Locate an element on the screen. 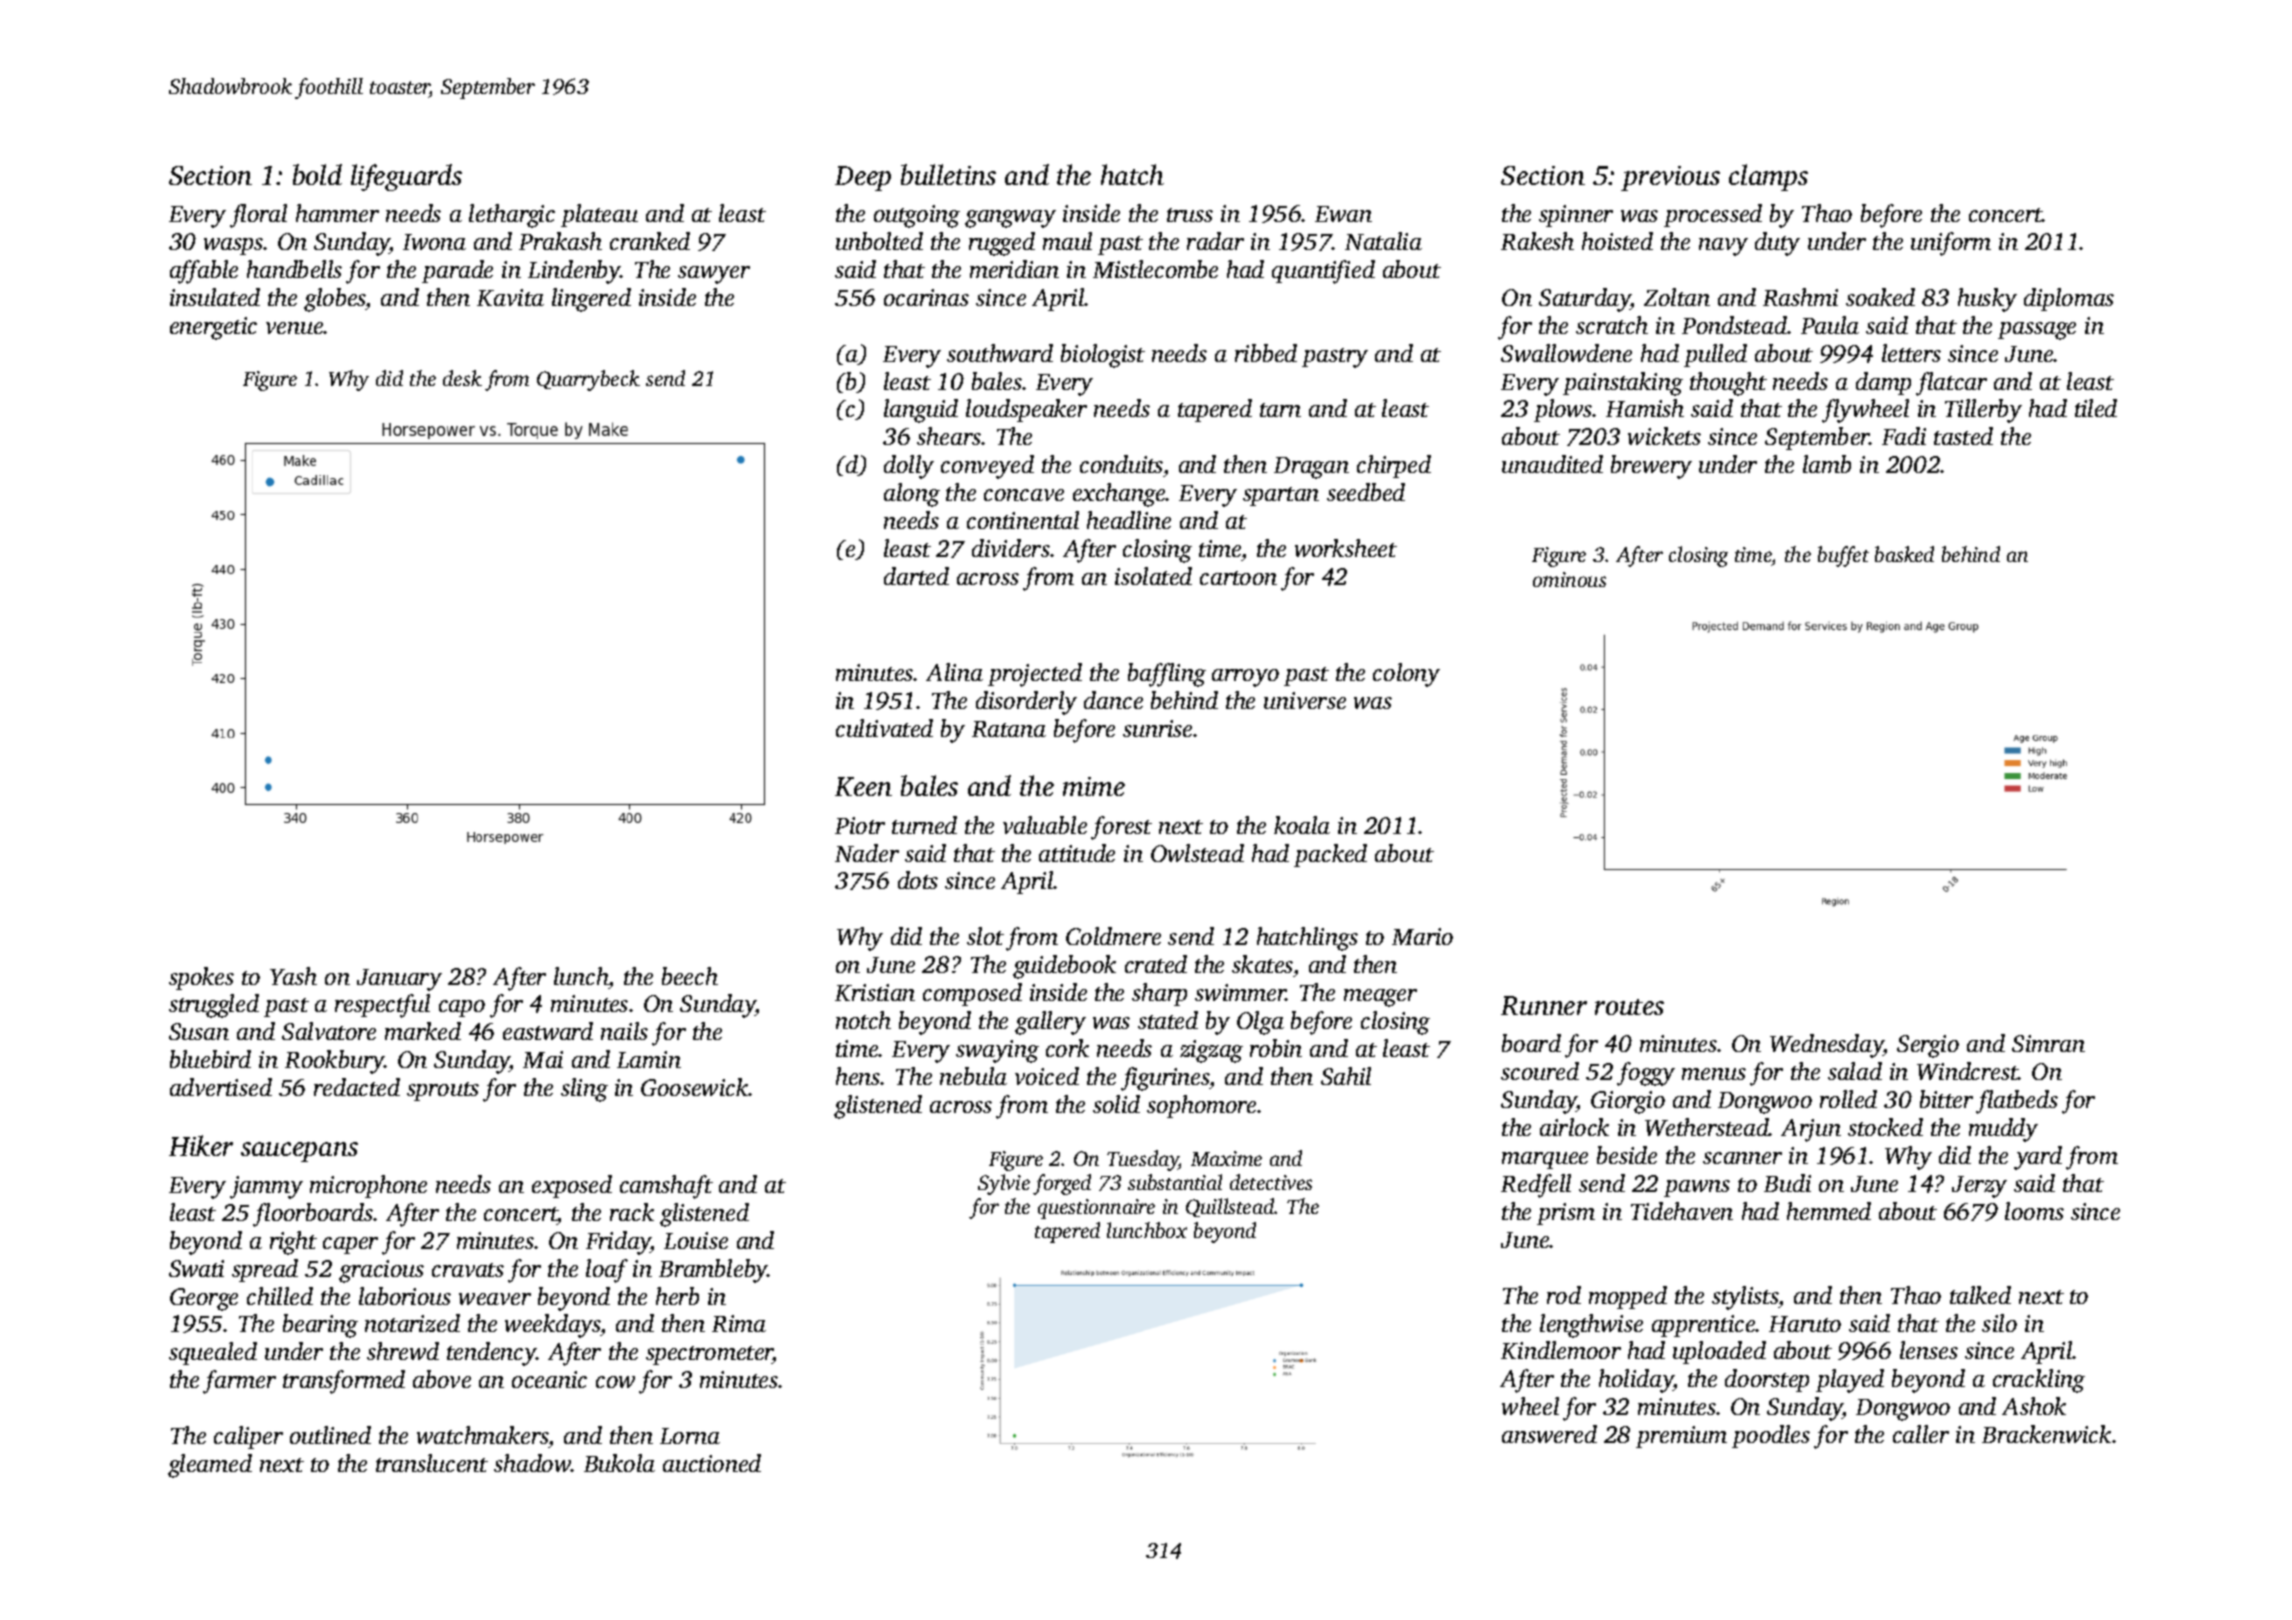 The height and width of the screenshot is (1620, 2292). weaver is located at coordinates (495, 1299).
